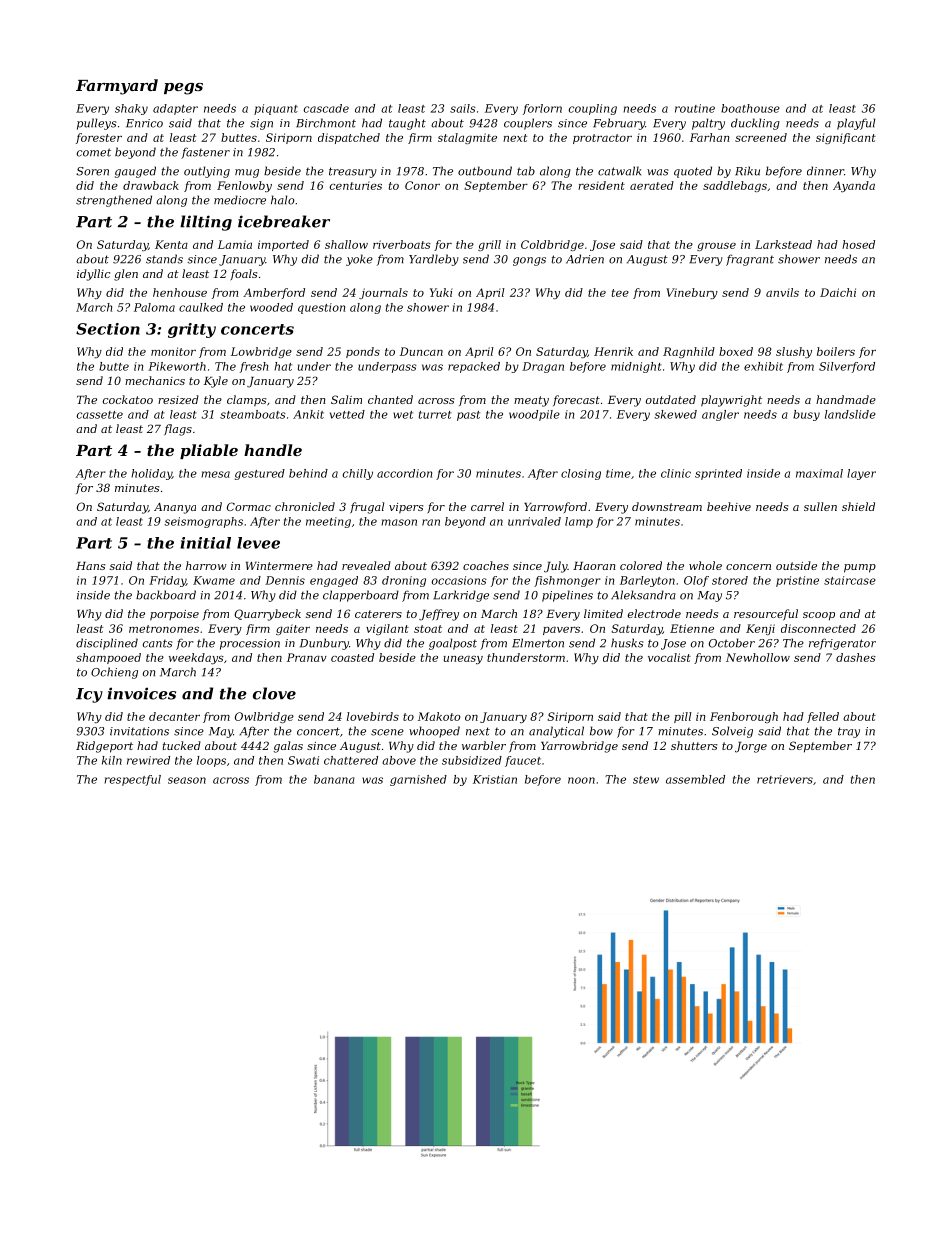 This screenshot has width=952, height=1233. Describe the element at coordinates (326, 108) in the screenshot. I see `cascade` at that location.
